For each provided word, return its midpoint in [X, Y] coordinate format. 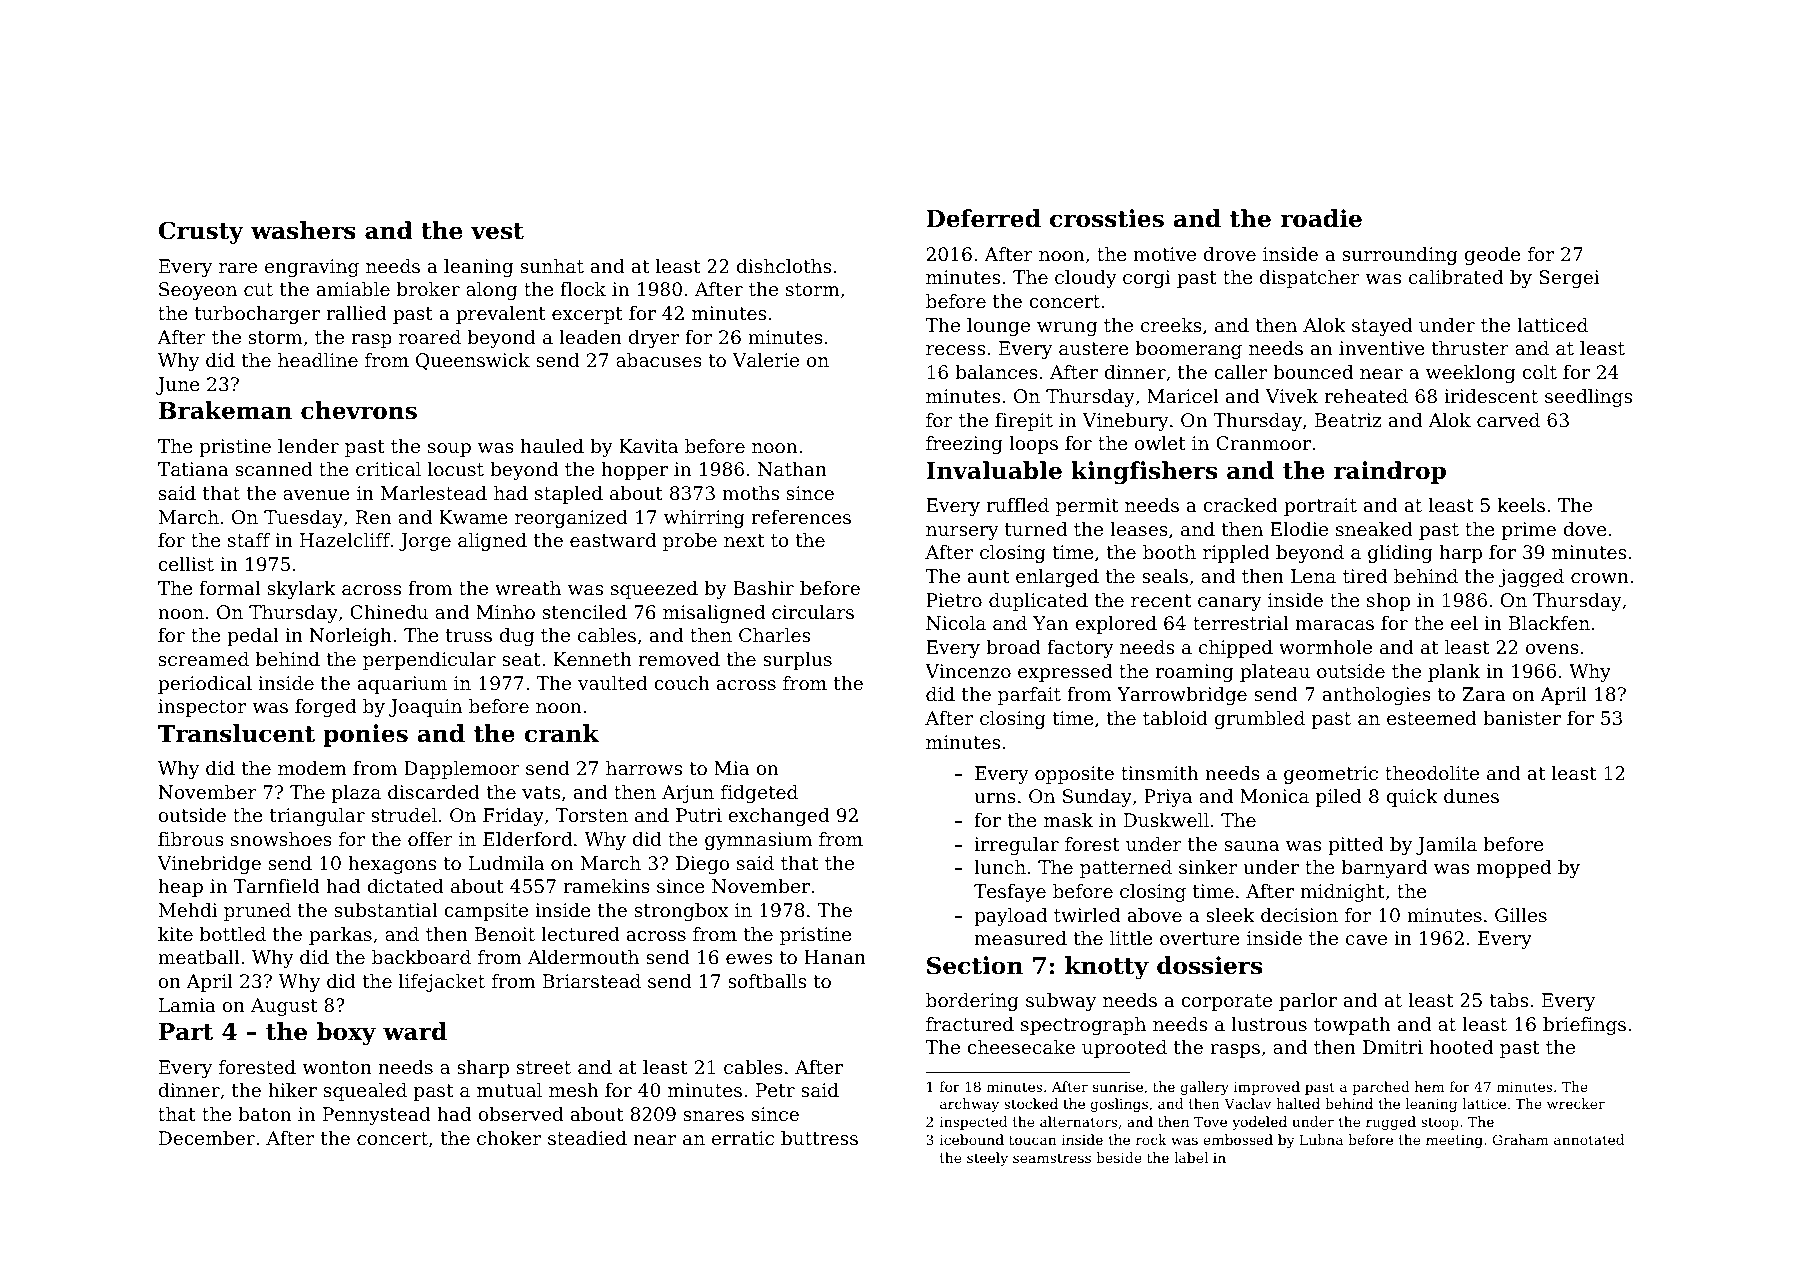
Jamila [1446, 846]
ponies [365, 735]
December [207, 1138]
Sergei [1569, 279]
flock [583, 289]
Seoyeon [198, 291]
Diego [702, 865]
